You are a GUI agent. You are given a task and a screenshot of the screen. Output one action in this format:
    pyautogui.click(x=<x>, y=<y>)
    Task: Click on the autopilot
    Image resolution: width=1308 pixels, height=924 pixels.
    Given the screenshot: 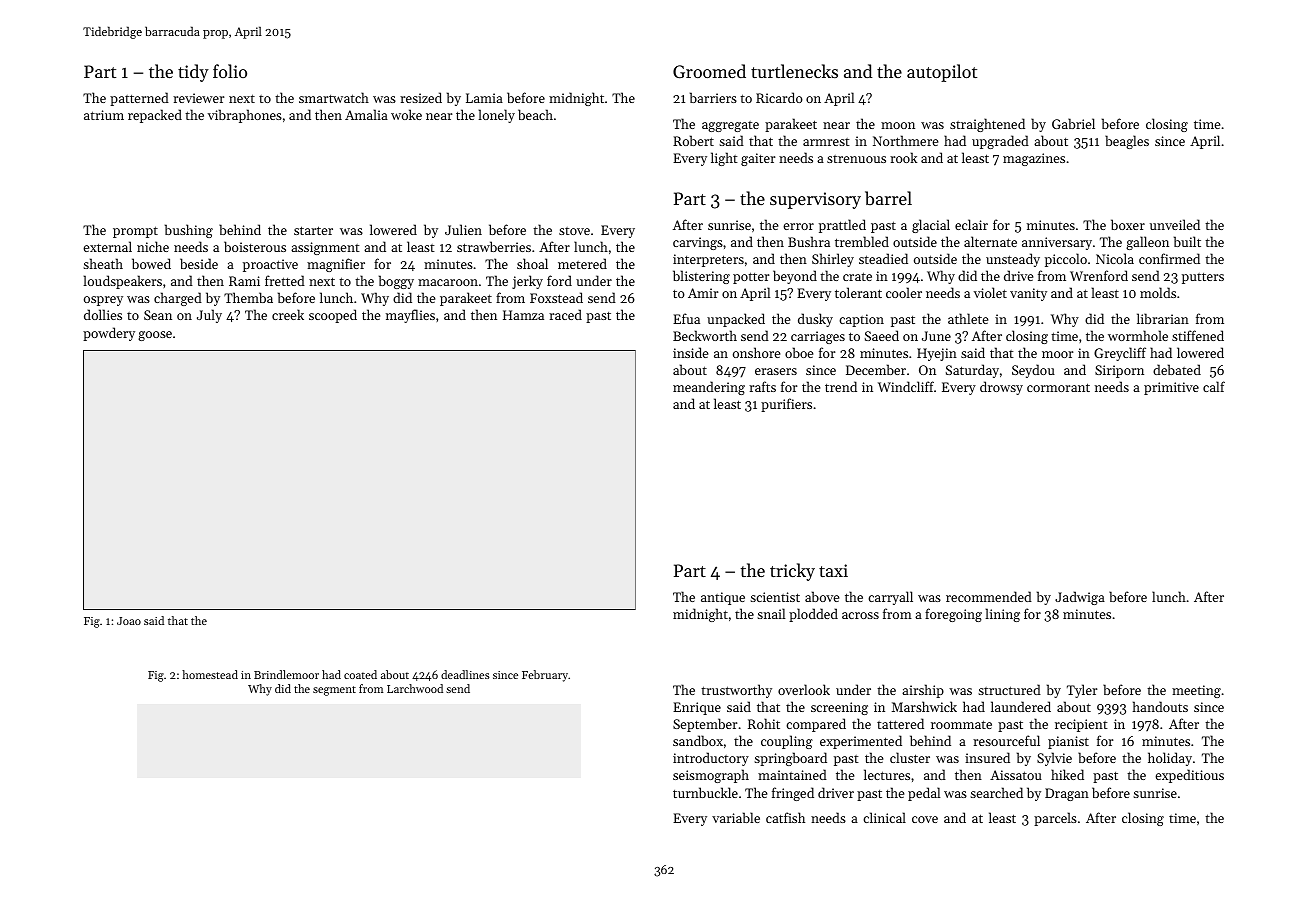 What is the action you would take?
    pyautogui.click(x=942, y=73)
